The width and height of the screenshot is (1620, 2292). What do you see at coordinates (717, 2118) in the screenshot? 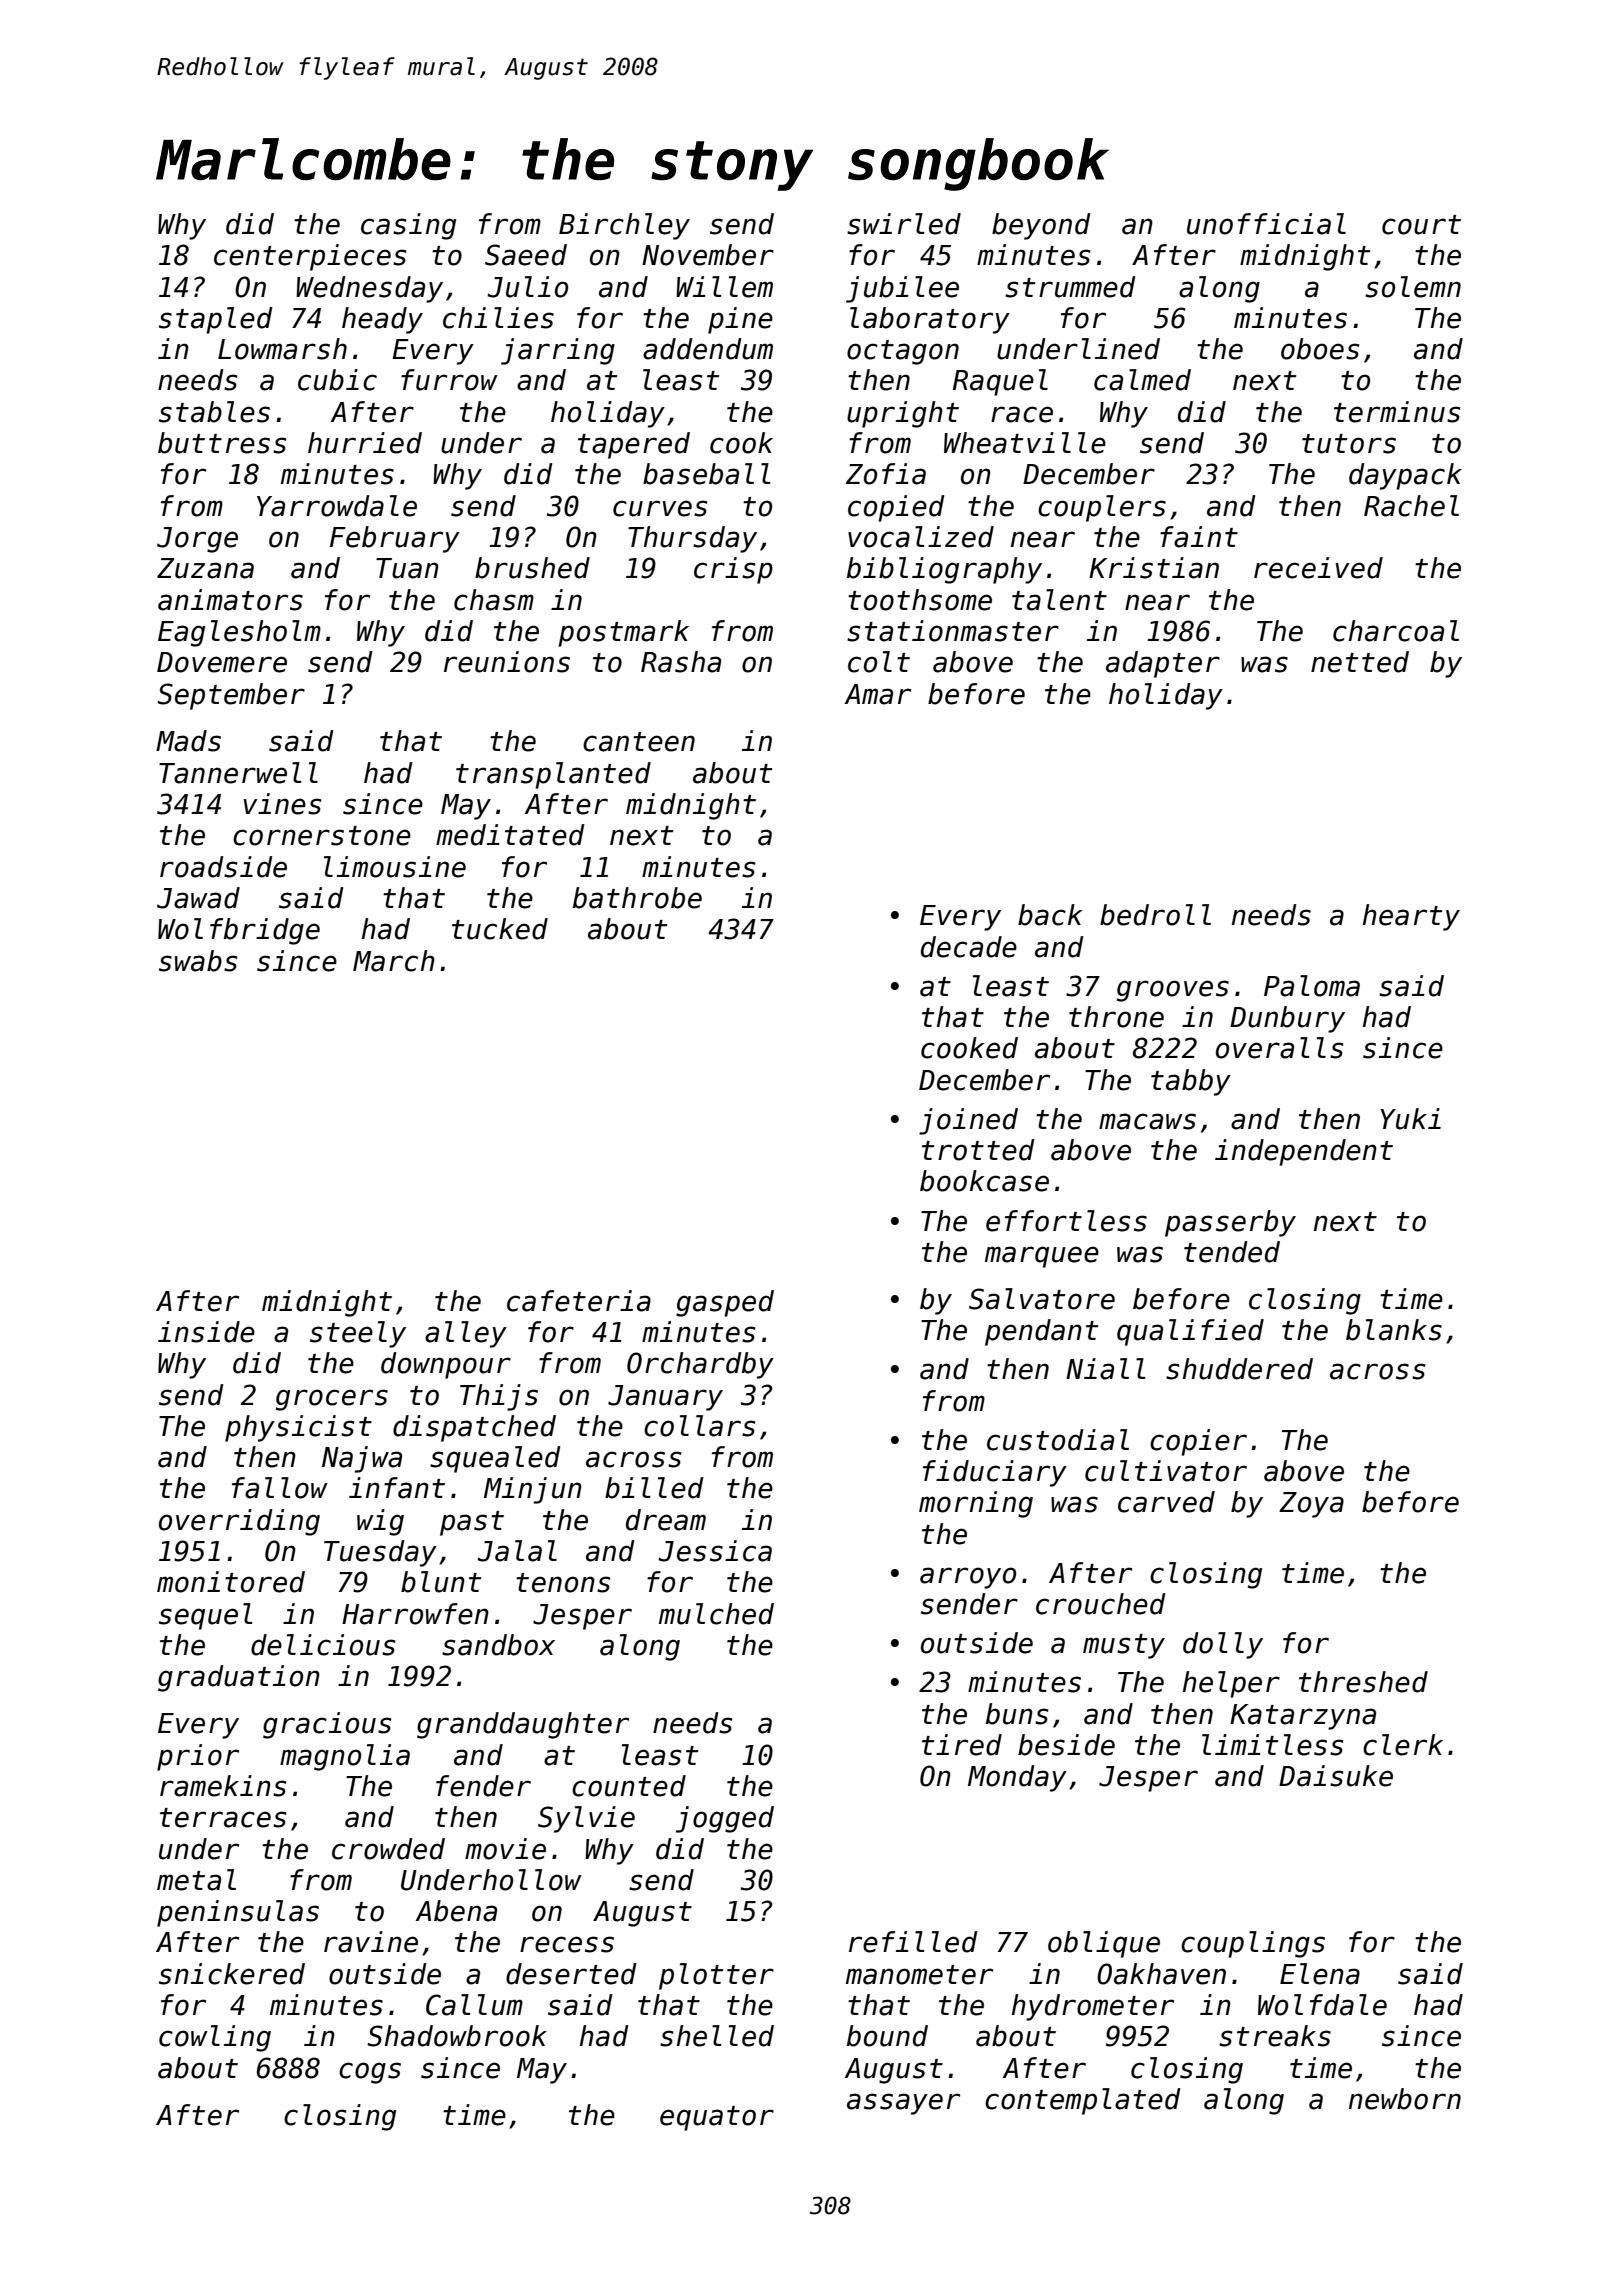
I see `equator` at bounding box center [717, 2118].
